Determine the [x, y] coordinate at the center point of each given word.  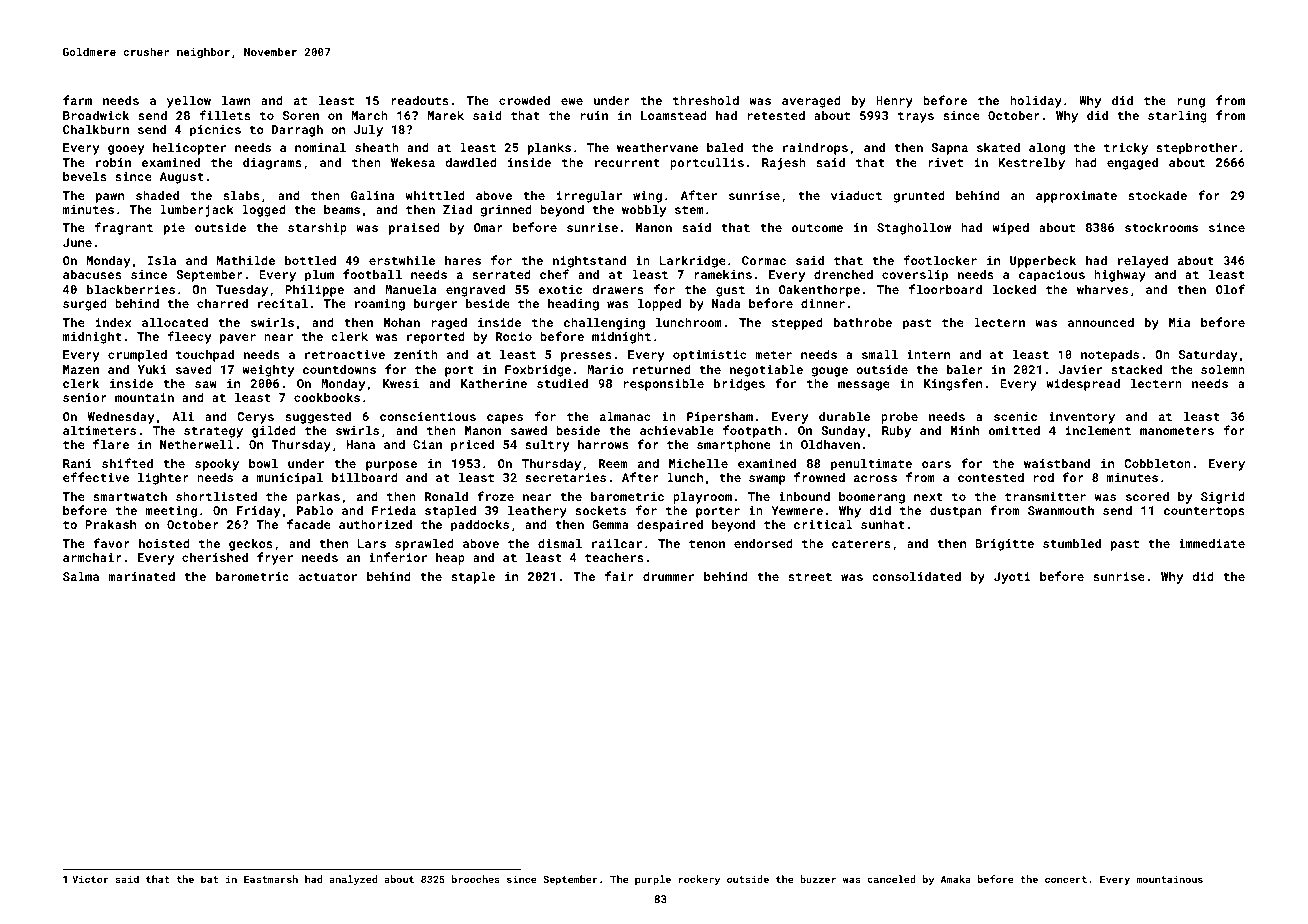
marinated [141, 576]
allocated [175, 322]
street [810, 577]
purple [653, 880]
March [370, 115]
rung [1191, 103]
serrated [501, 274]
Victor [90, 879]
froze [495, 496]
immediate [1212, 543]
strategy [213, 432]
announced [1101, 322]
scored [1147, 496]
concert [1066, 879]
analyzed [353, 880]
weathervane [657, 147]
